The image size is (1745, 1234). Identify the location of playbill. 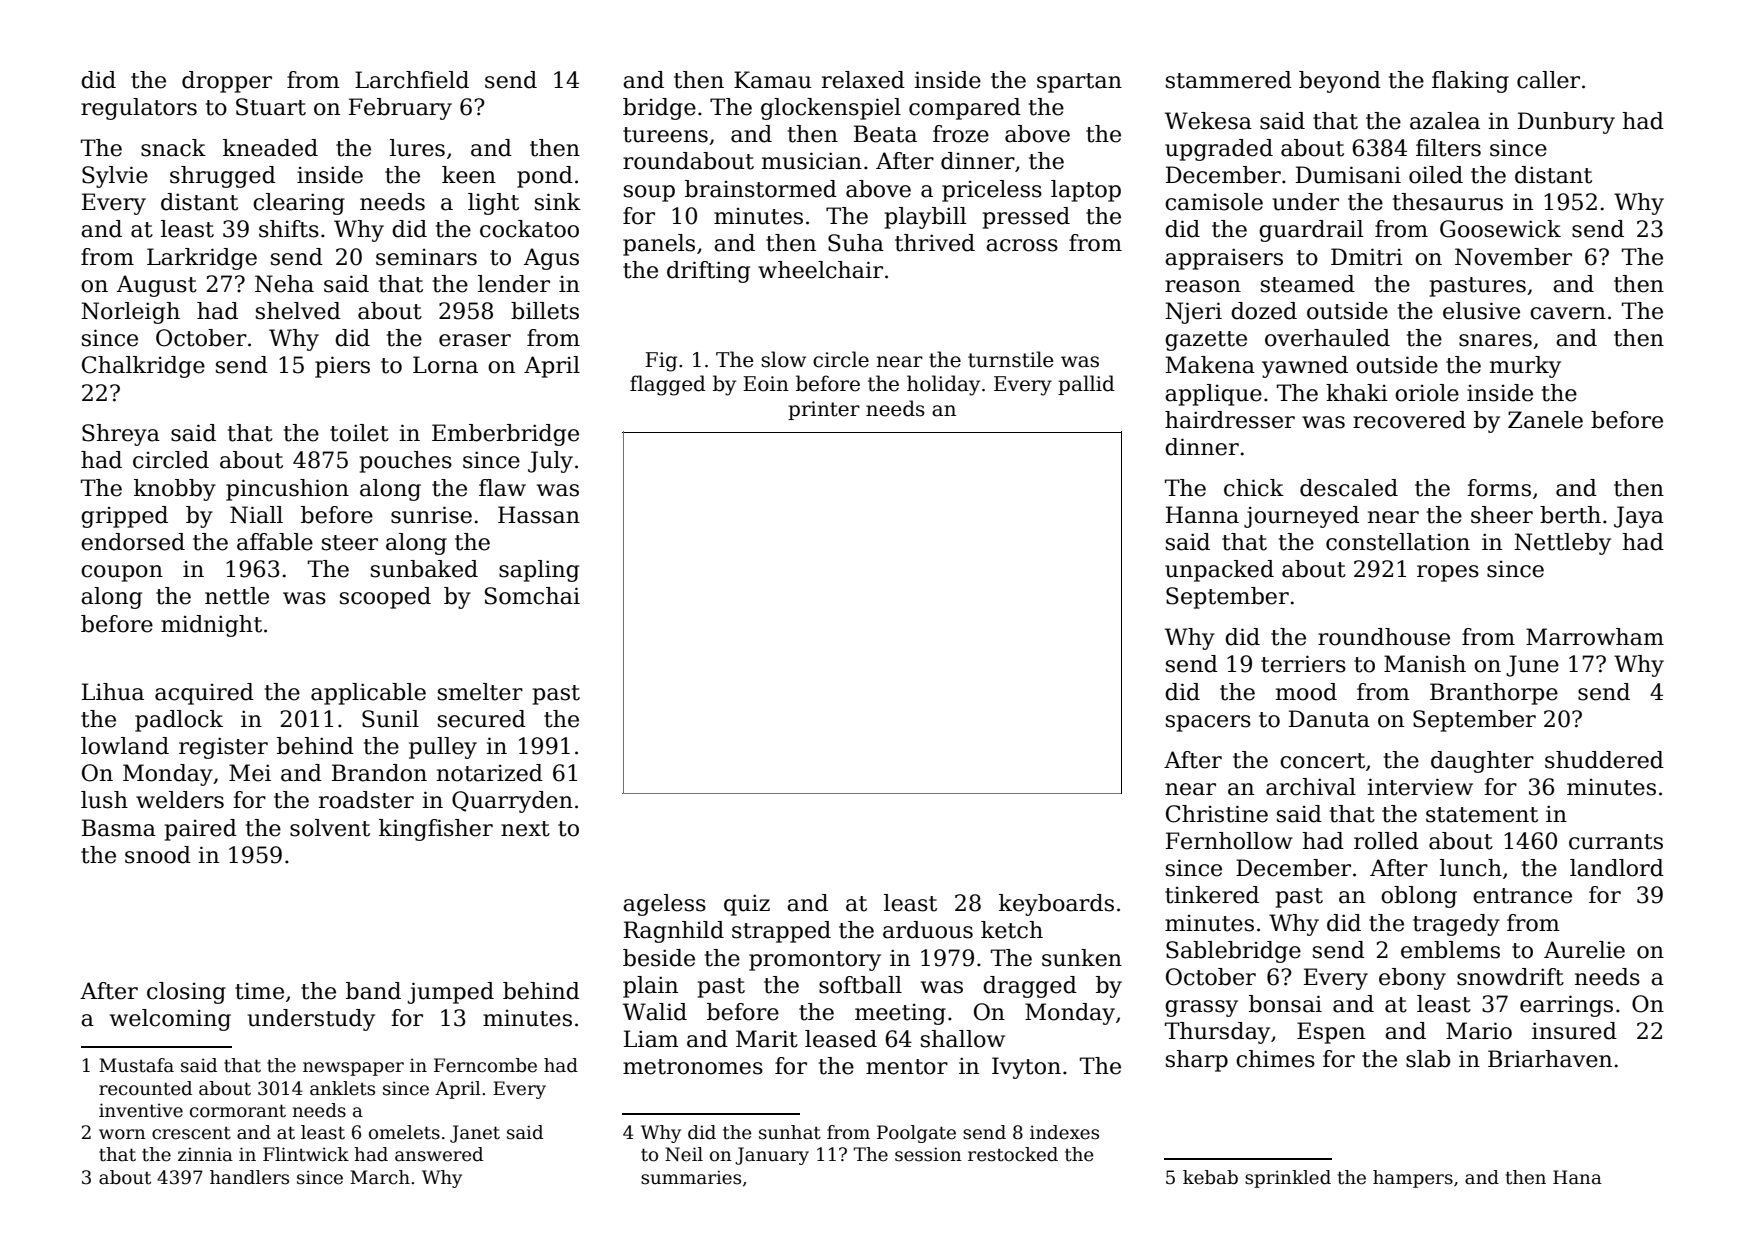
(925, 218).
